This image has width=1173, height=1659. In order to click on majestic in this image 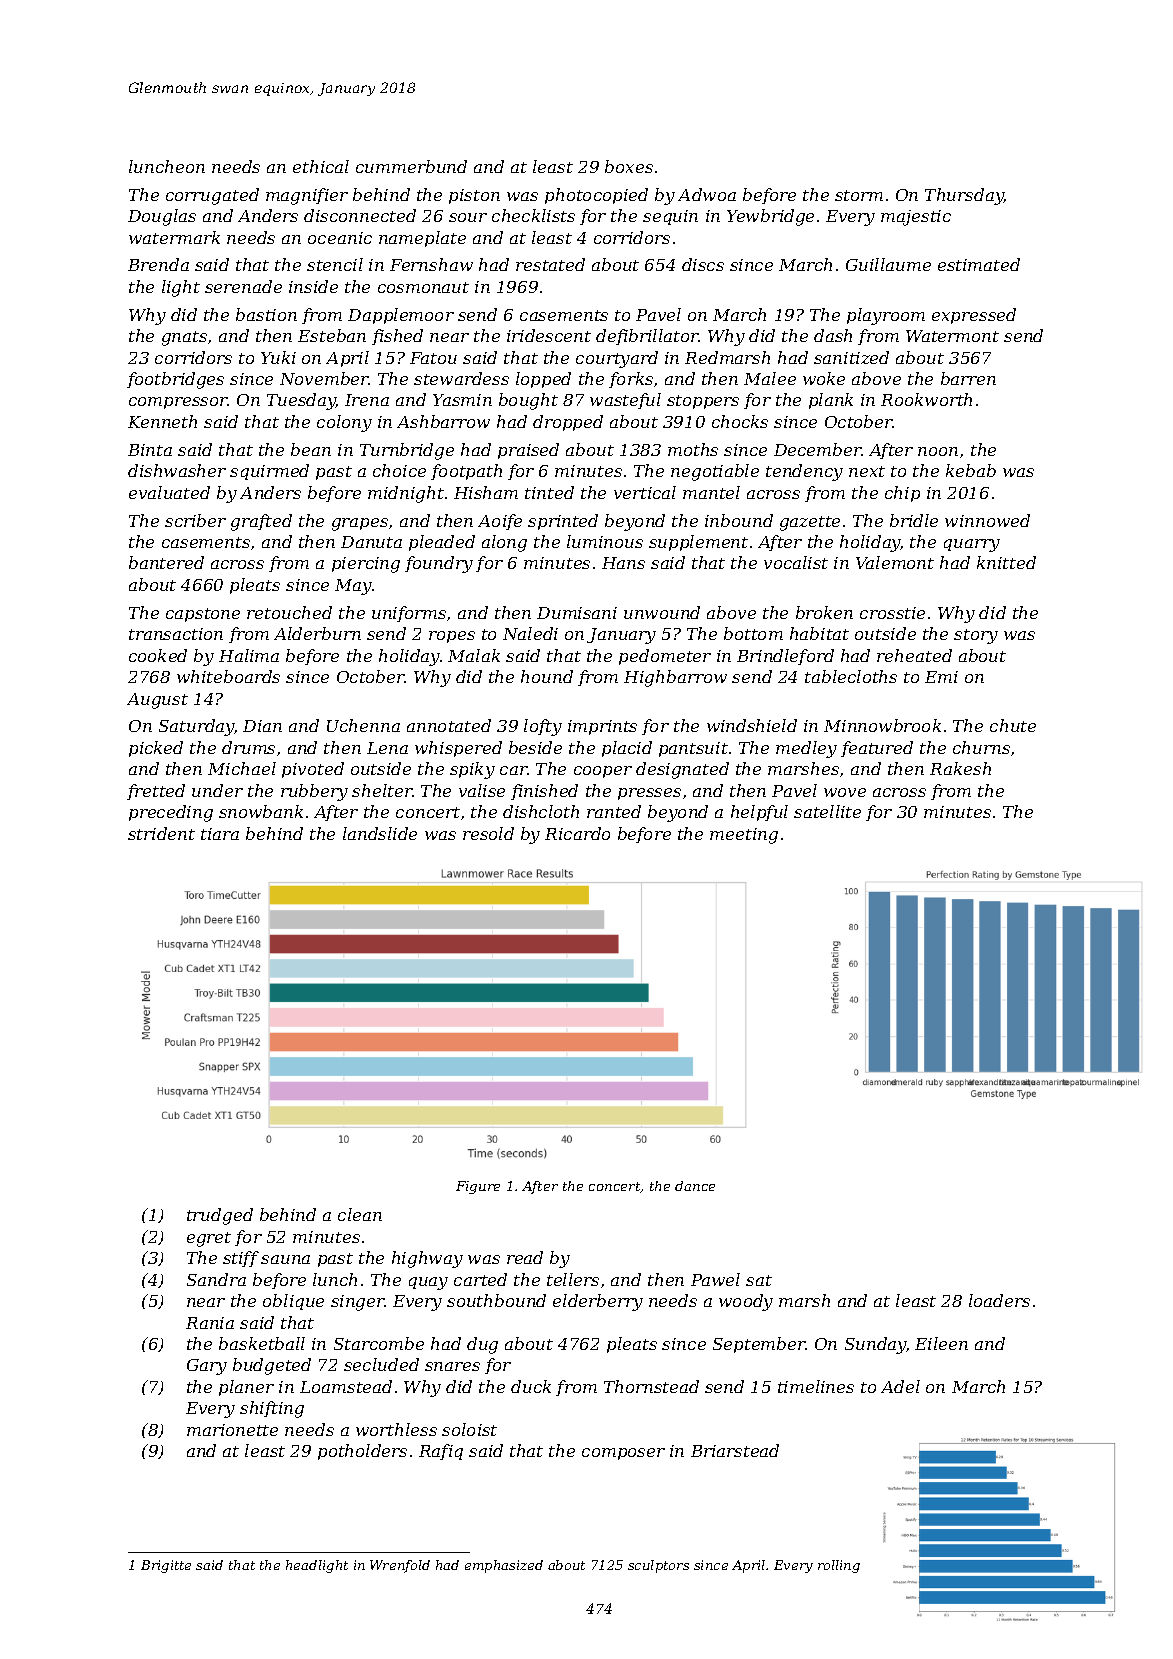, I will do `click(916, 218)`.
